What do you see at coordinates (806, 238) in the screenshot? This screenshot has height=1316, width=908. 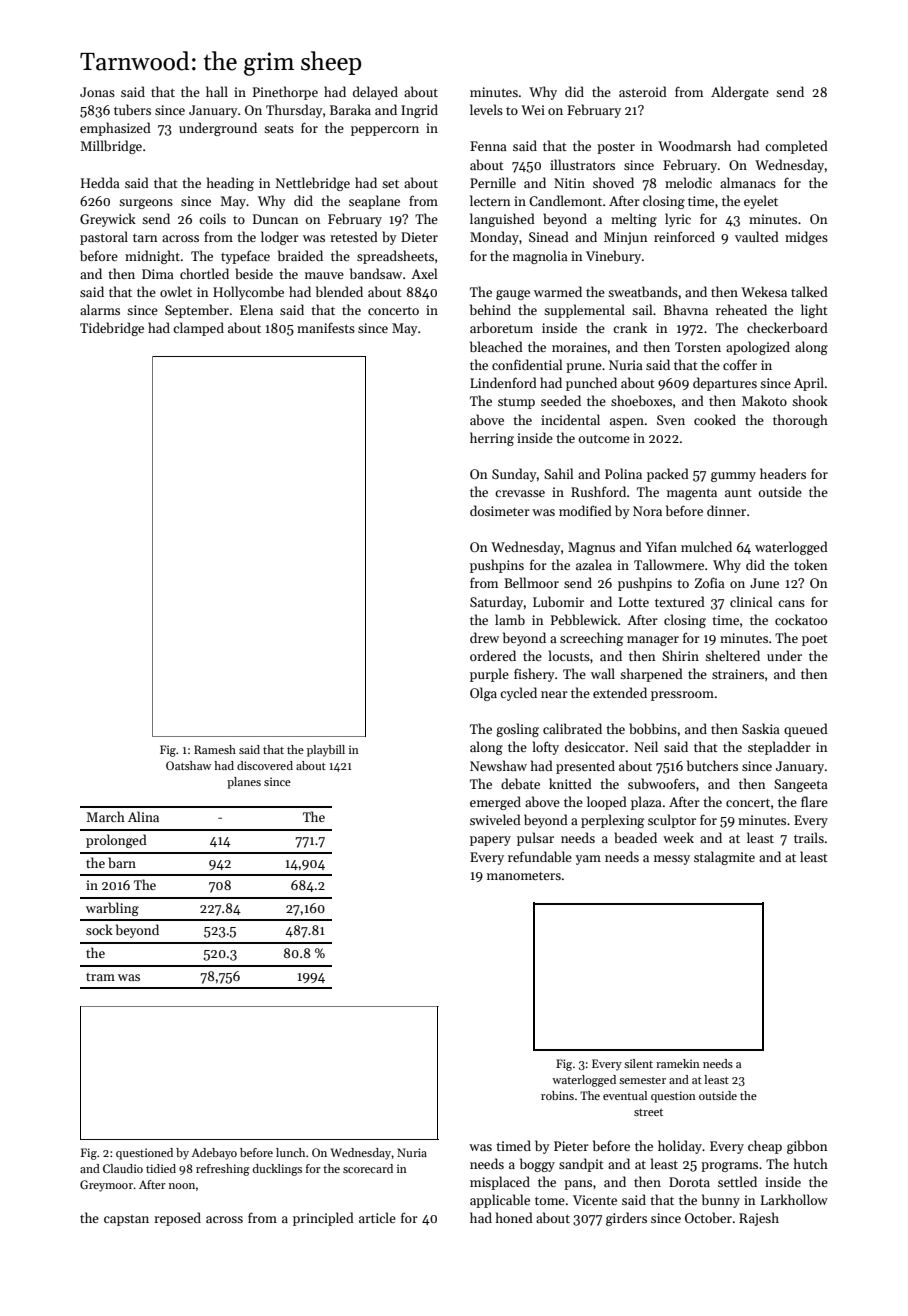 I see `midges` at bounding box center [806, 238].
